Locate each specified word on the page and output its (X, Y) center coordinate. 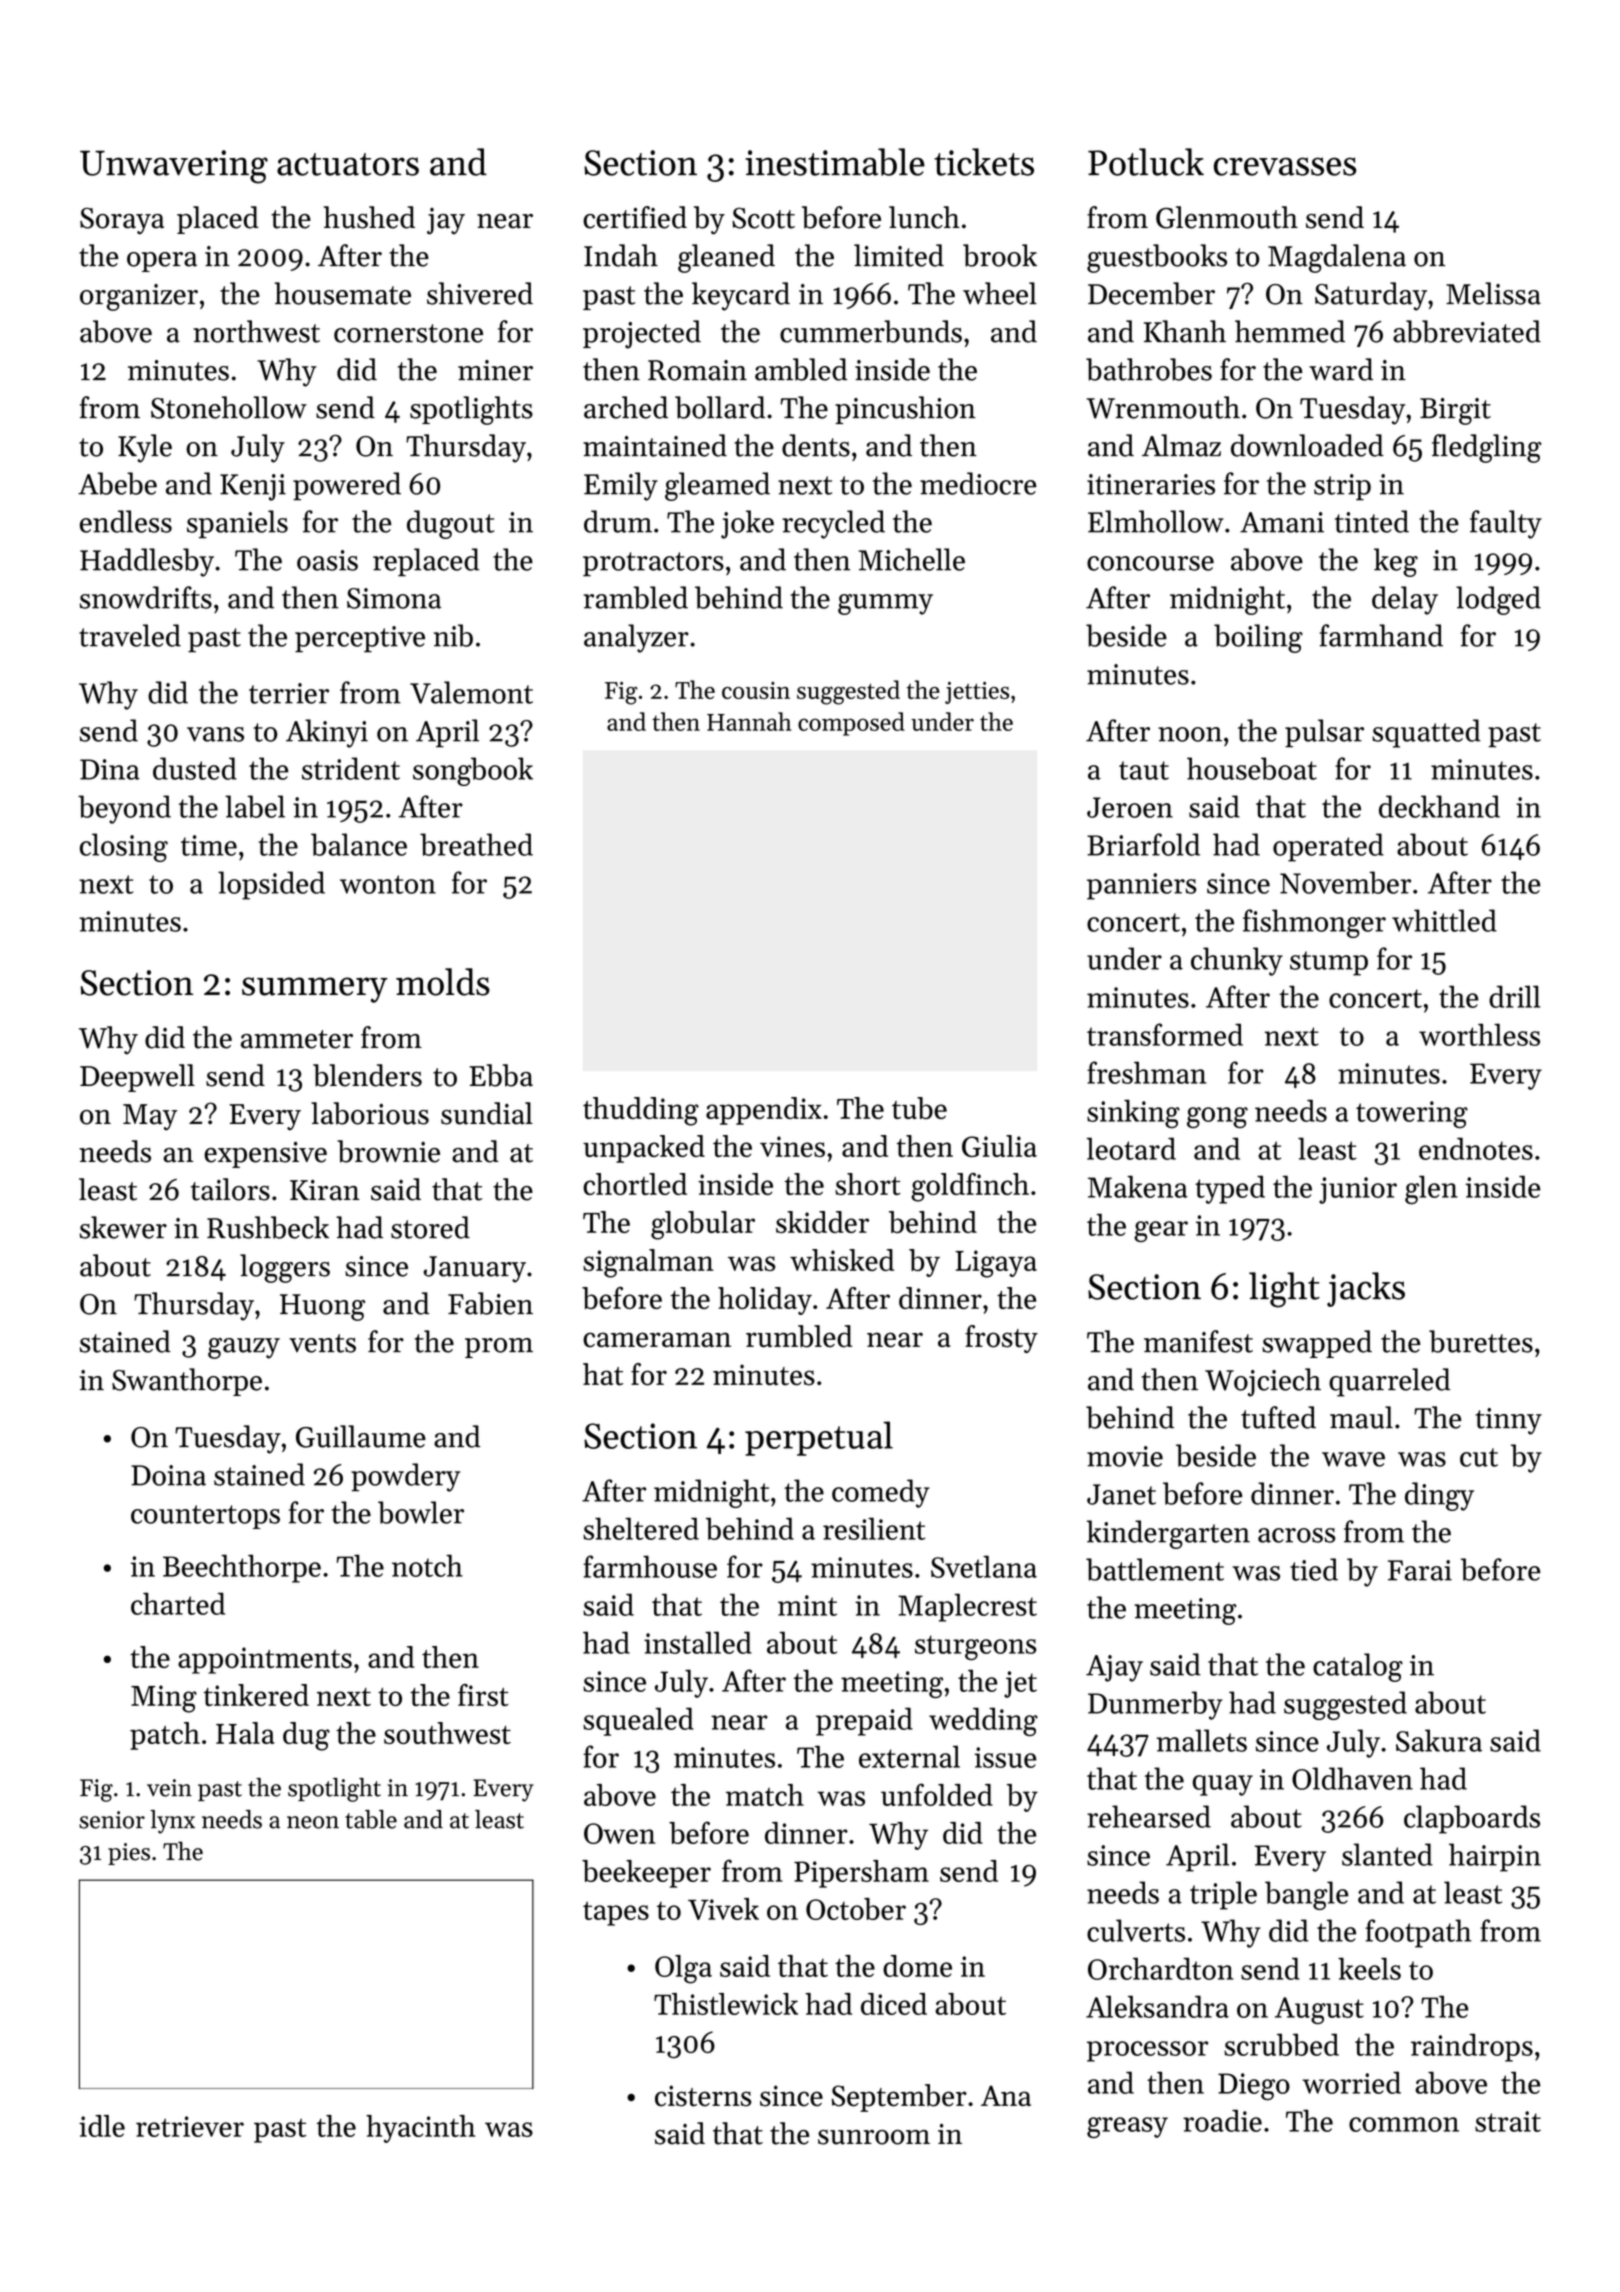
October (856, 1909)
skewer (123, 1227)
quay (1223, 1785)
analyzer (636, 638)
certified (635, 217)
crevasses (1285, 166)
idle (102, 2126)
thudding (641, 1111)
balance (359, 844)
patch (165, 1736)
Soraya (122, 221)
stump (1329, 963)
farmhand (1381, 635)
